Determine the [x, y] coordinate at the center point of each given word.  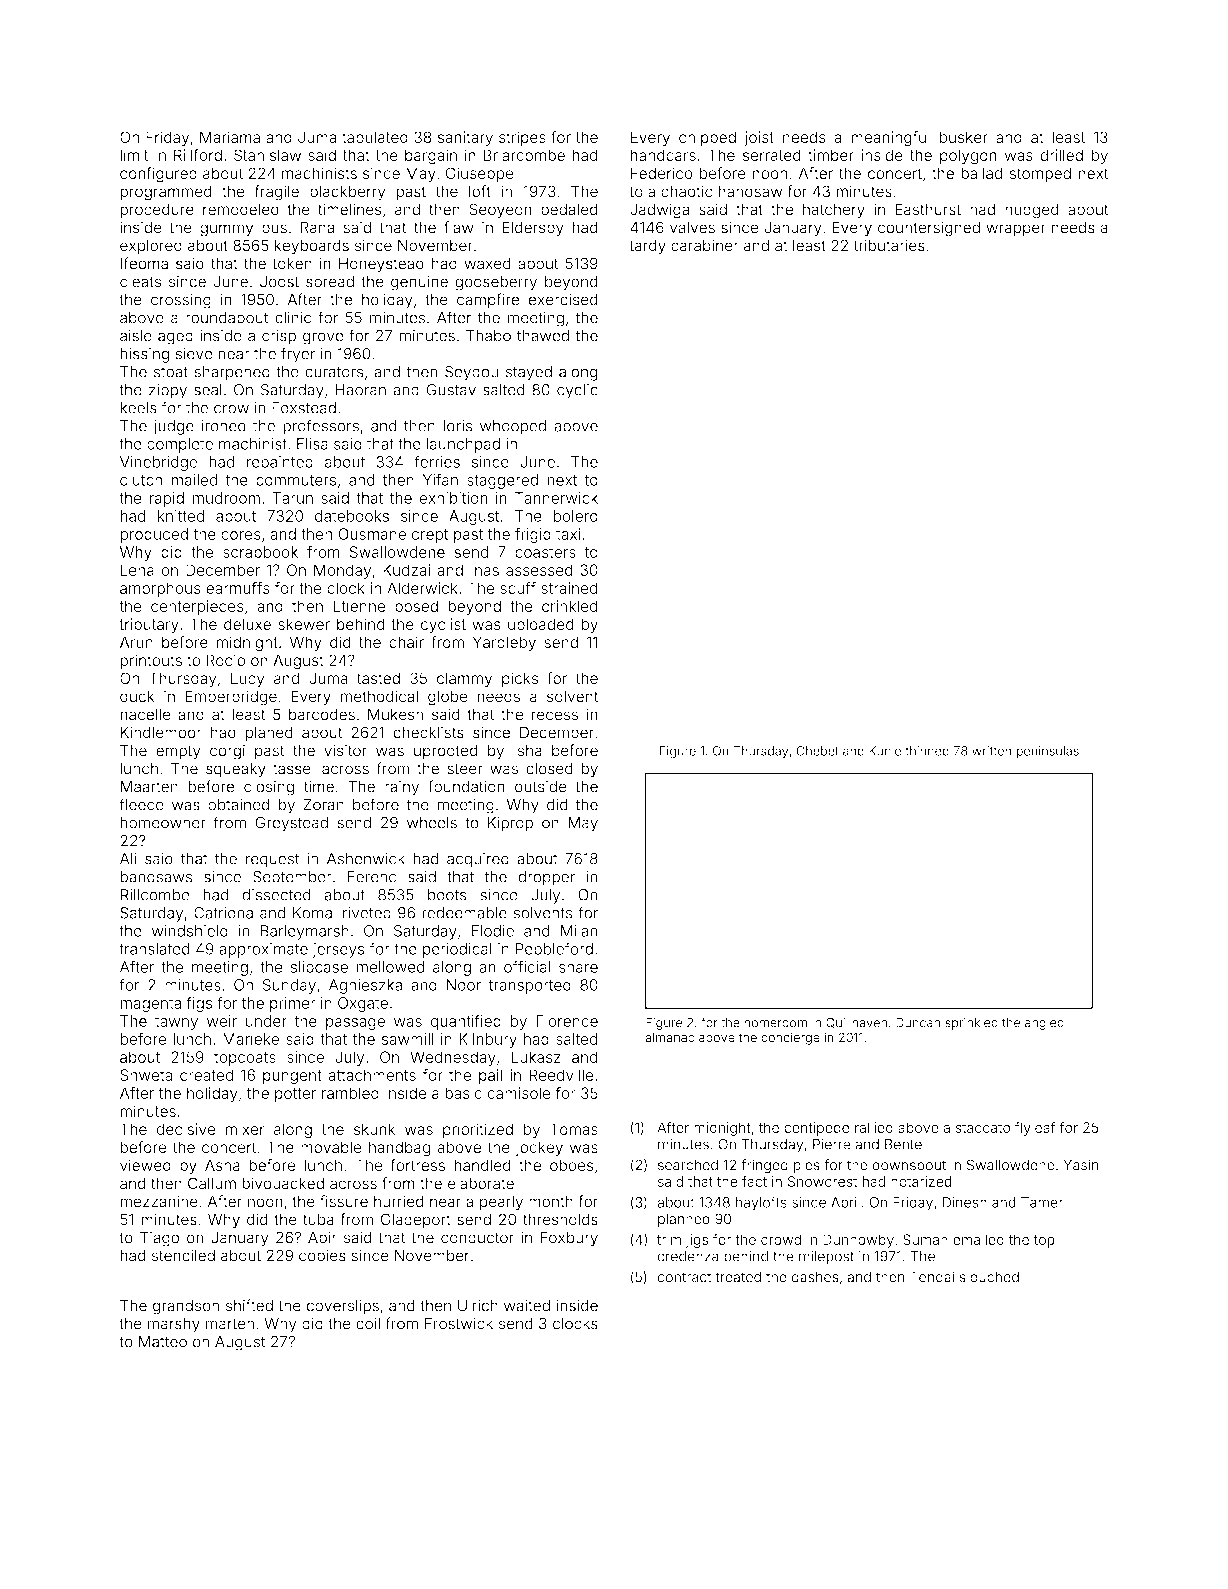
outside [541, 787]
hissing [144, 355]
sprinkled [971, 1024]
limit [134, 155]
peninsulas [1047, 752]
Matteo [163, 1342]
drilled [1061, 155]
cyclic [577, 391]
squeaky [236, 770]
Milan [579, 931]
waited [527, 1305]
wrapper [1016, 230]
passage [355, 1024]
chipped [707, 138]
